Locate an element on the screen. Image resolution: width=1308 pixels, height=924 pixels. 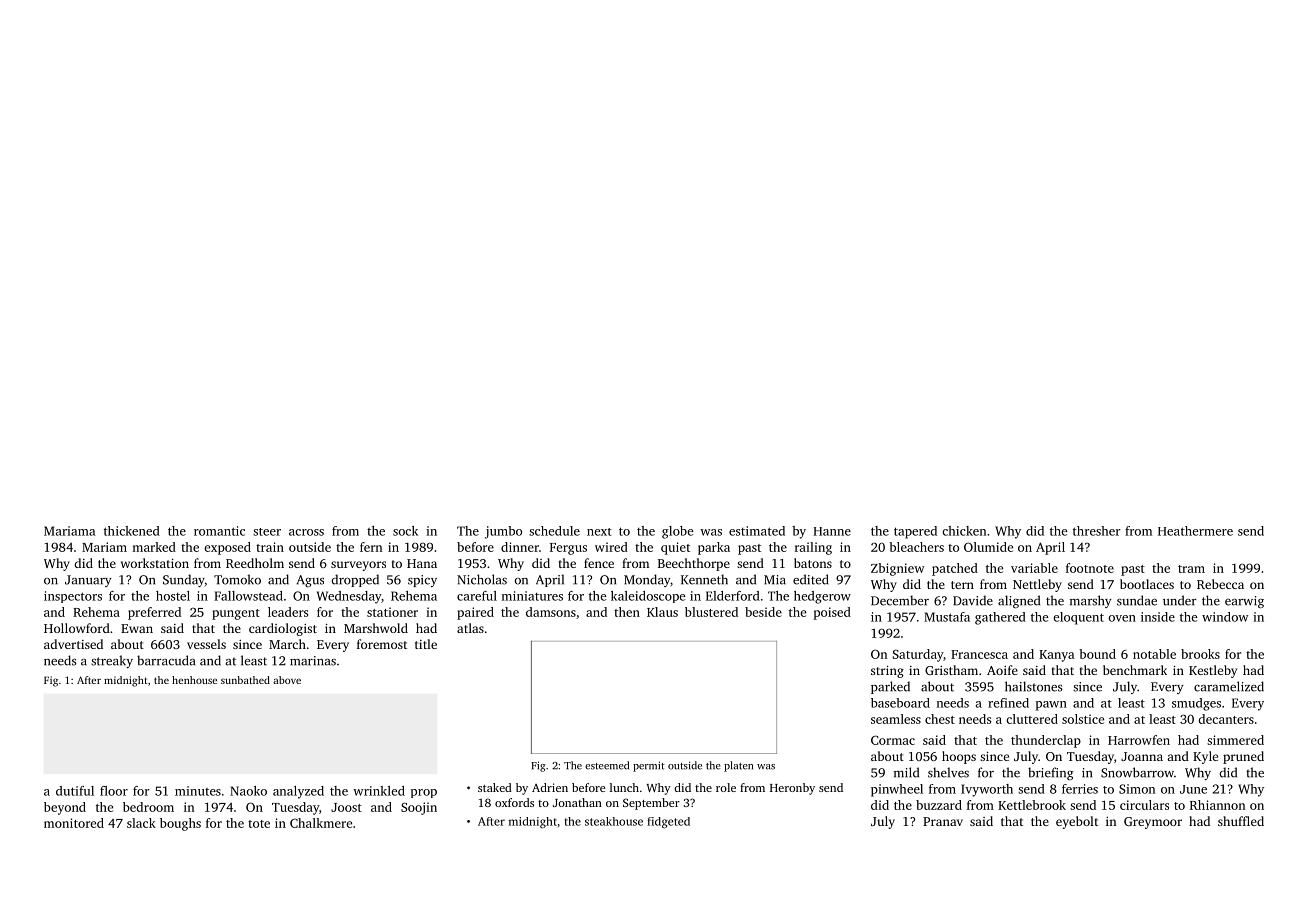
pruned is located at coordinates (1243, 757).
